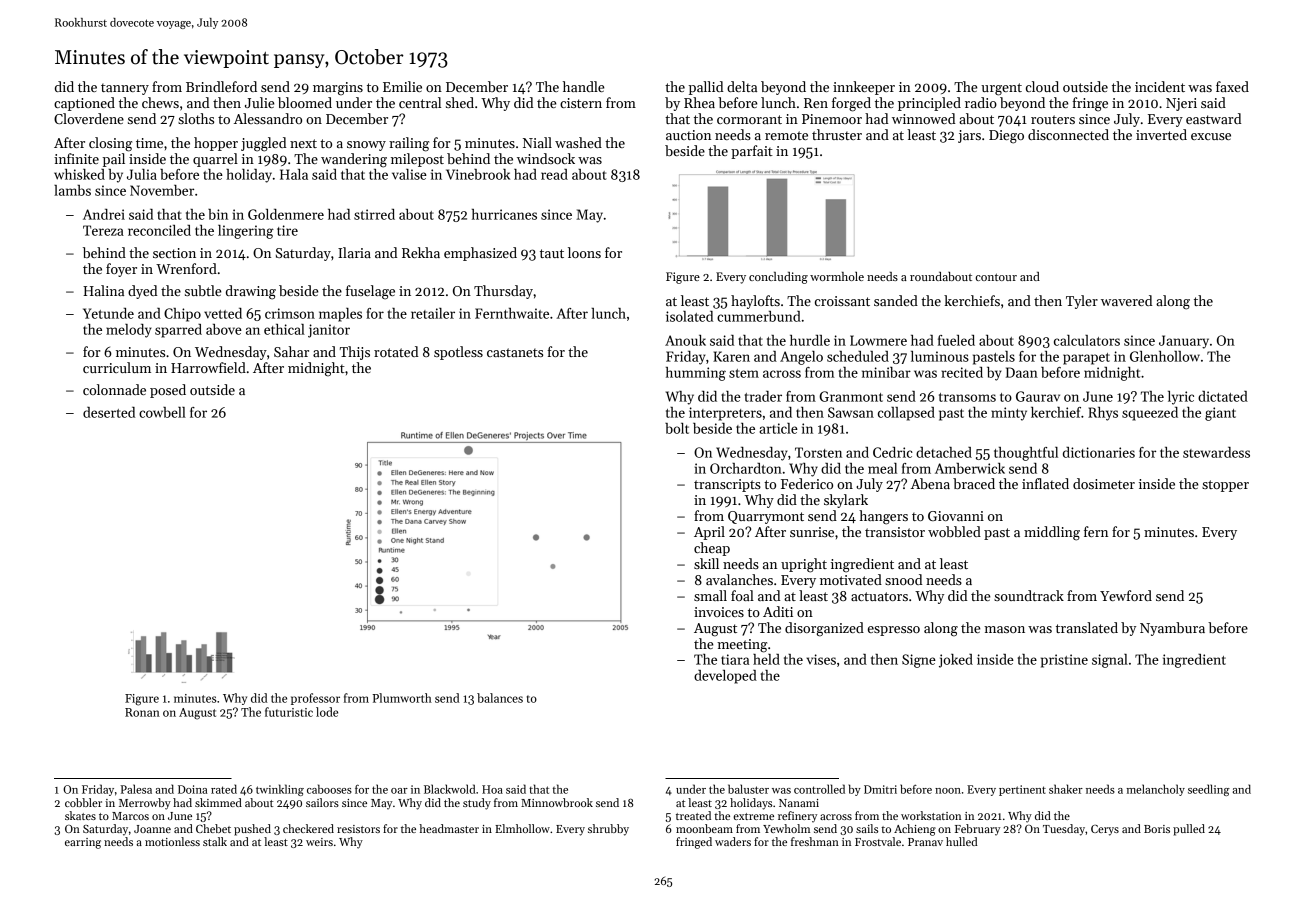 The width and height of the image is (1308, 924). Describe the element at coordinates (402, 86) in the image. I see `Emilie` at that location.
